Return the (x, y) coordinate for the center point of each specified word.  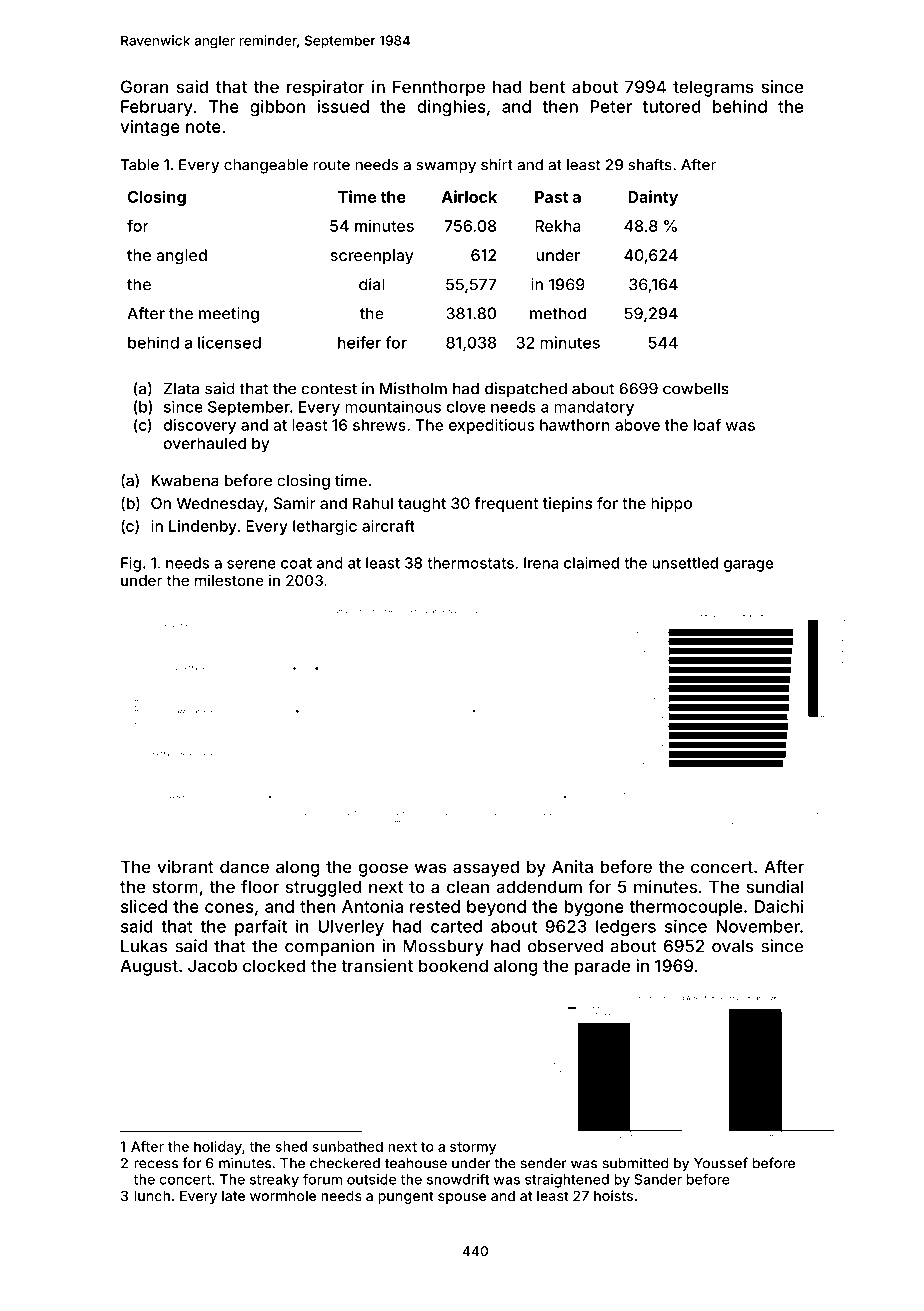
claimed (591, 563)
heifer (359, 342)
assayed (486, 868)
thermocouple (685, 908)
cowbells (696, 389)
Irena (541, 563)
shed (291, 1146)
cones (229, 908)
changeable (266, 166)
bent (547, 86)
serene (251, 564)
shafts (650, 164)
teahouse (416, 1163)
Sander (658, 1179)
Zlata (181, 389)
